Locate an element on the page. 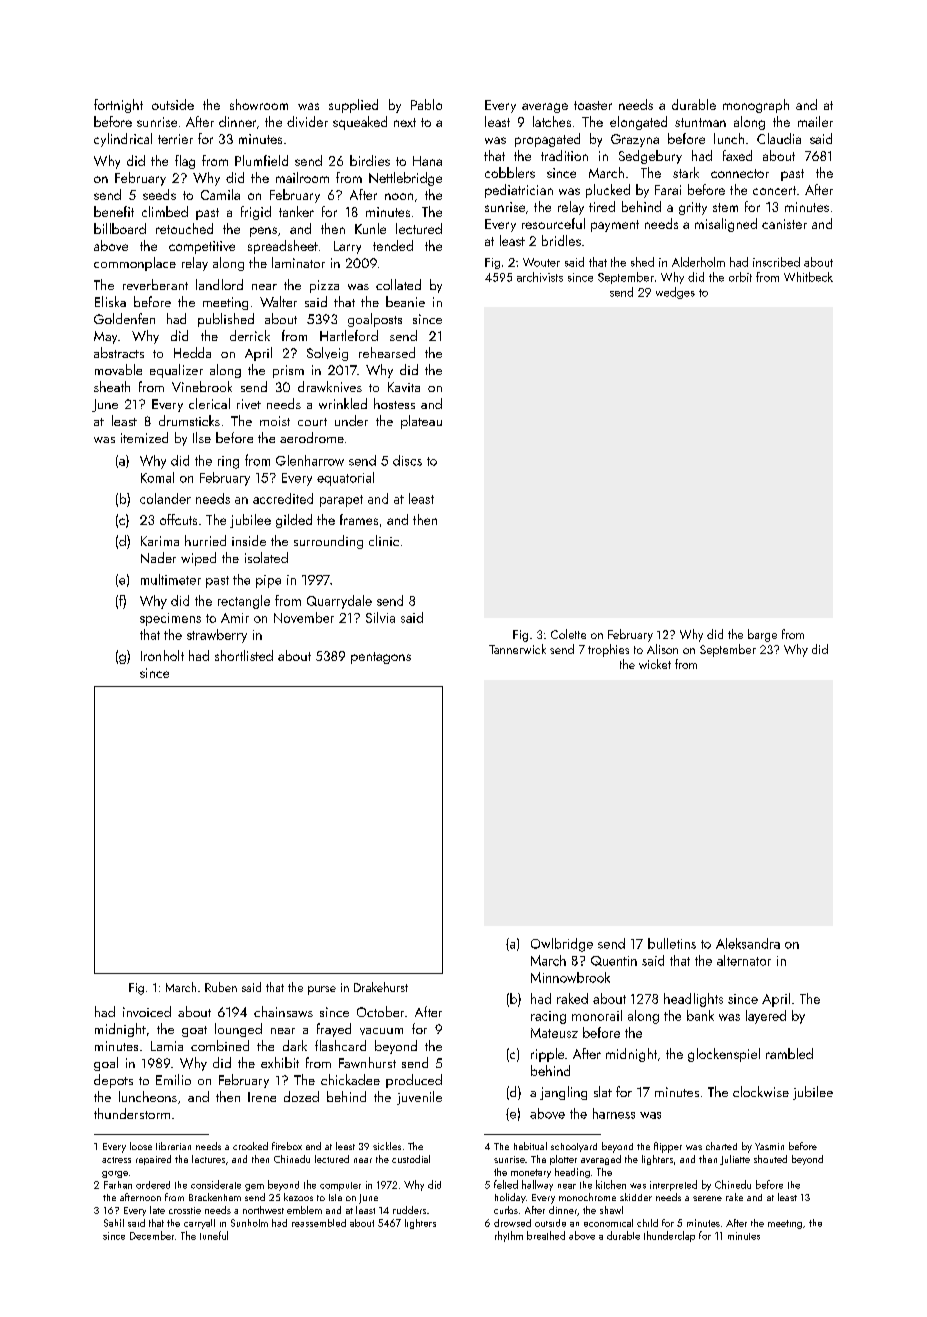 This image has width=927, height=1317. invoiced is located at coordinates (147, 1011).
